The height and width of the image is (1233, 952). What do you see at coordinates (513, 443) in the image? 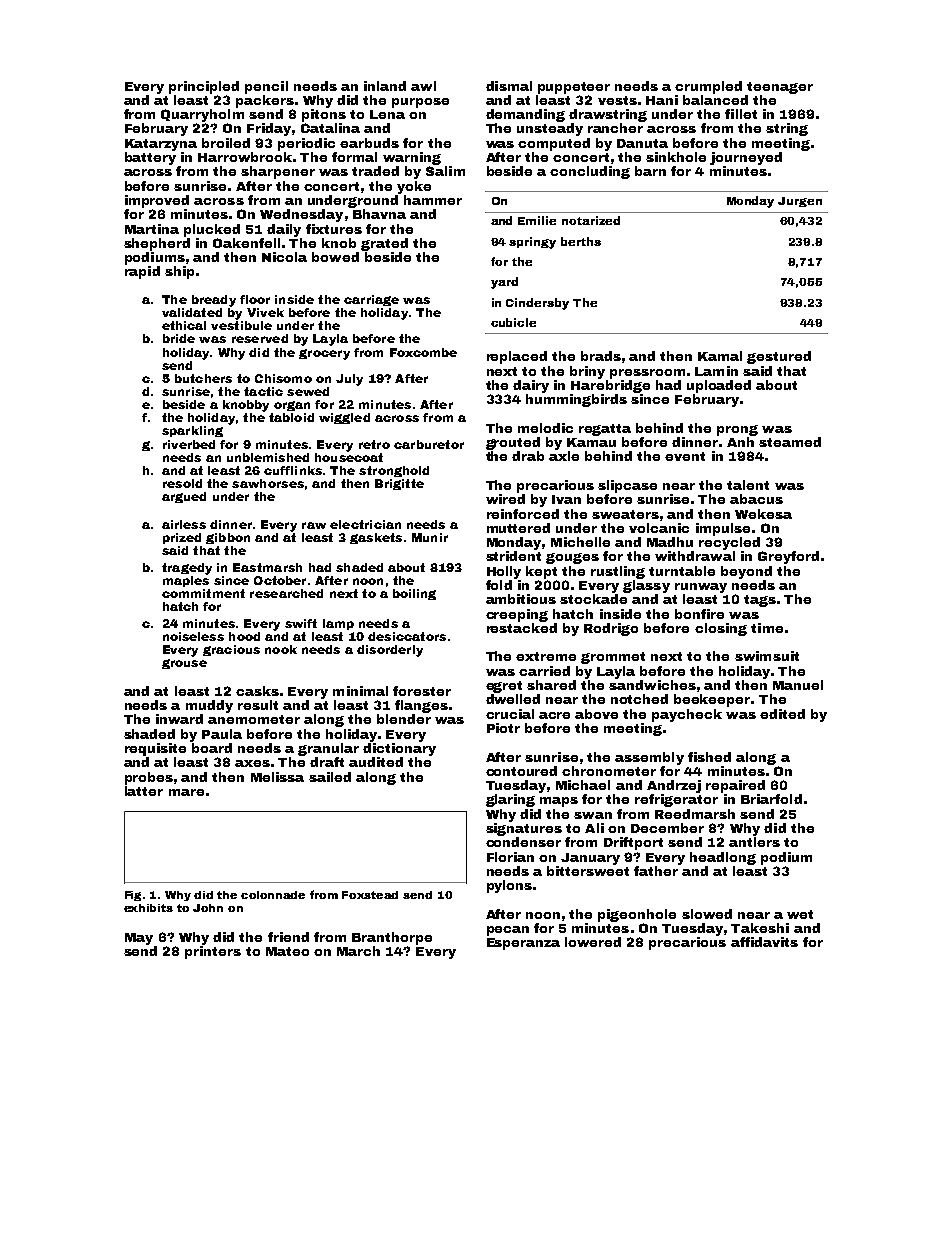
I see `grouted` at bounding box center [513, 443].
